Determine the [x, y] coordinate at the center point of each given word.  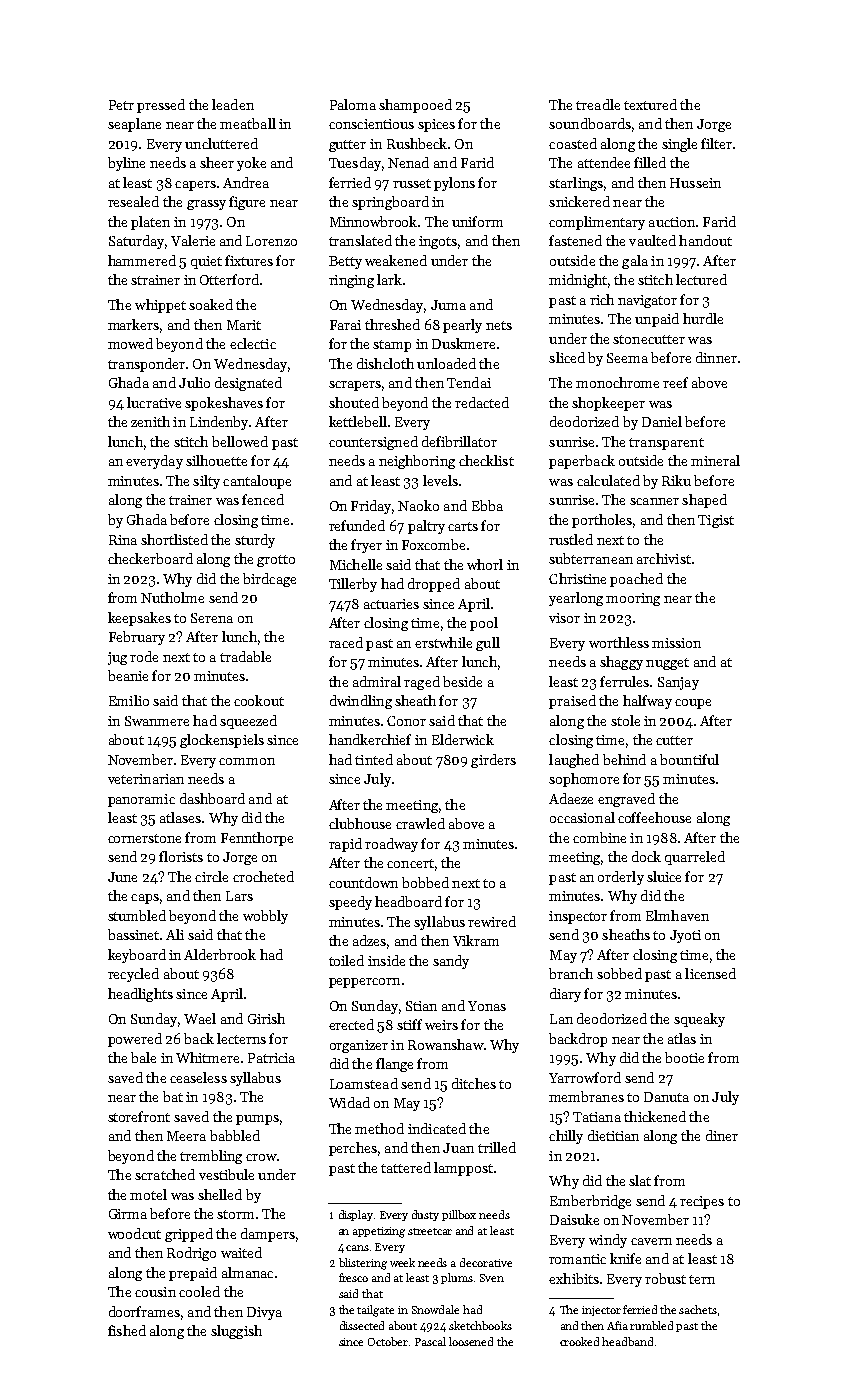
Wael [200, 1018]
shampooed [415, 106]
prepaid [193, 1274]
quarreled [695, 858]
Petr [121, 105]
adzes [369, 940]
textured [650, 104]
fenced [263, 499]
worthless [619, 642]
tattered [406, 1167]
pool [484, 624]
